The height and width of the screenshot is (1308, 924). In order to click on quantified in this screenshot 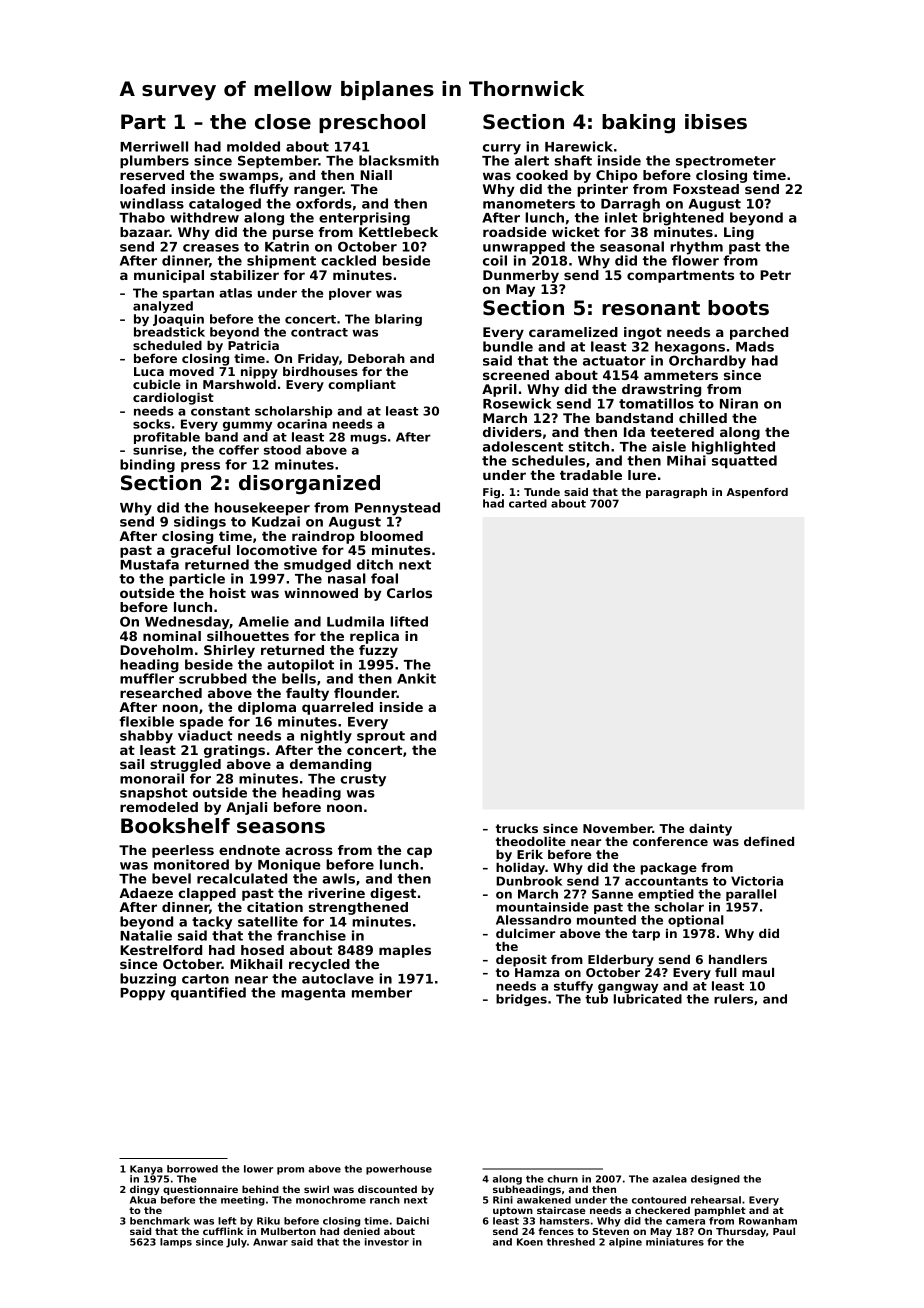, I will do `click(208, 993)`.
